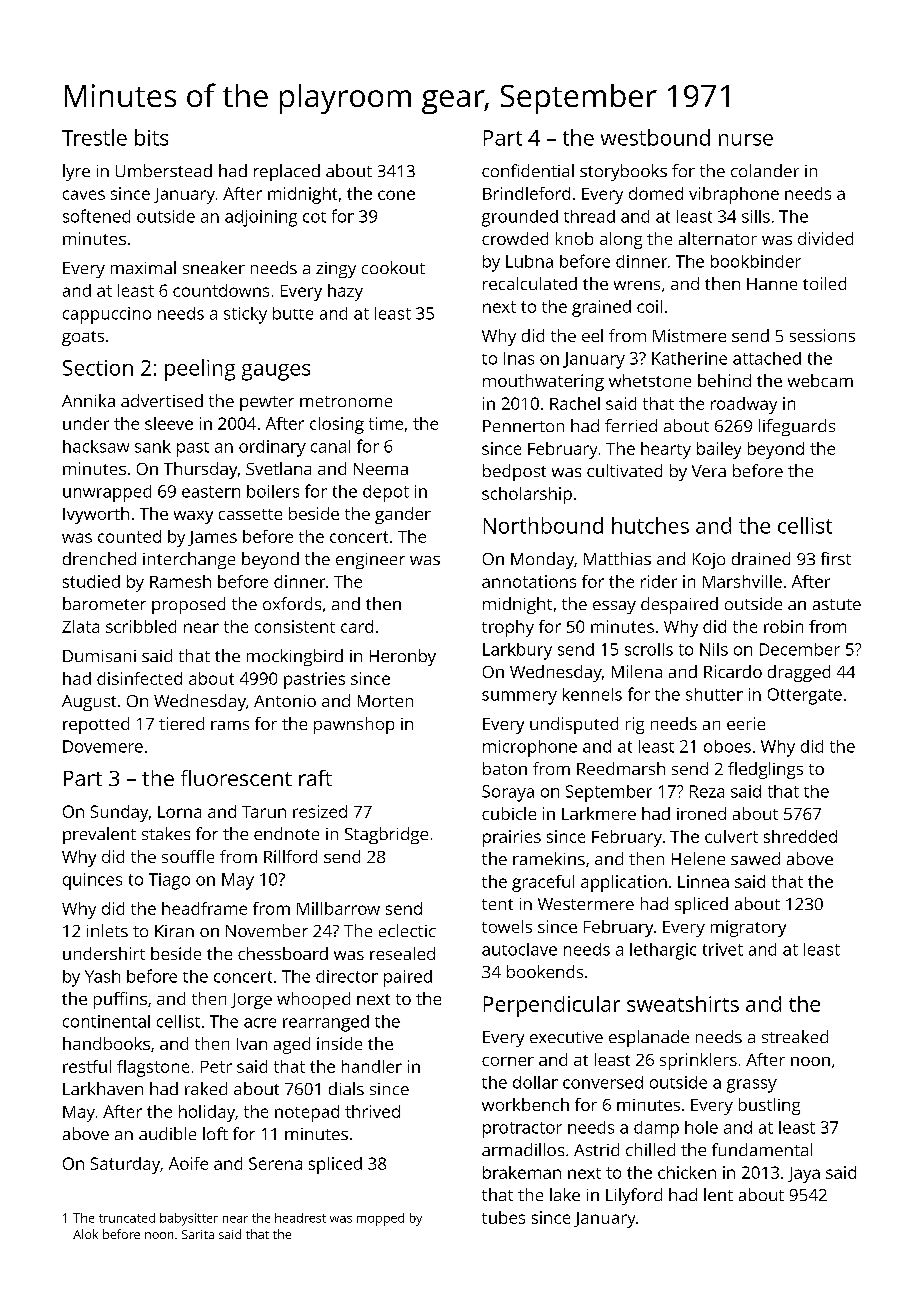 The height and width of the screenshot is (1308, 924). What do you see at coordinates (198, 1234) in the screenshot?
I see `Sarita` at bounding box center [198, 1234].
